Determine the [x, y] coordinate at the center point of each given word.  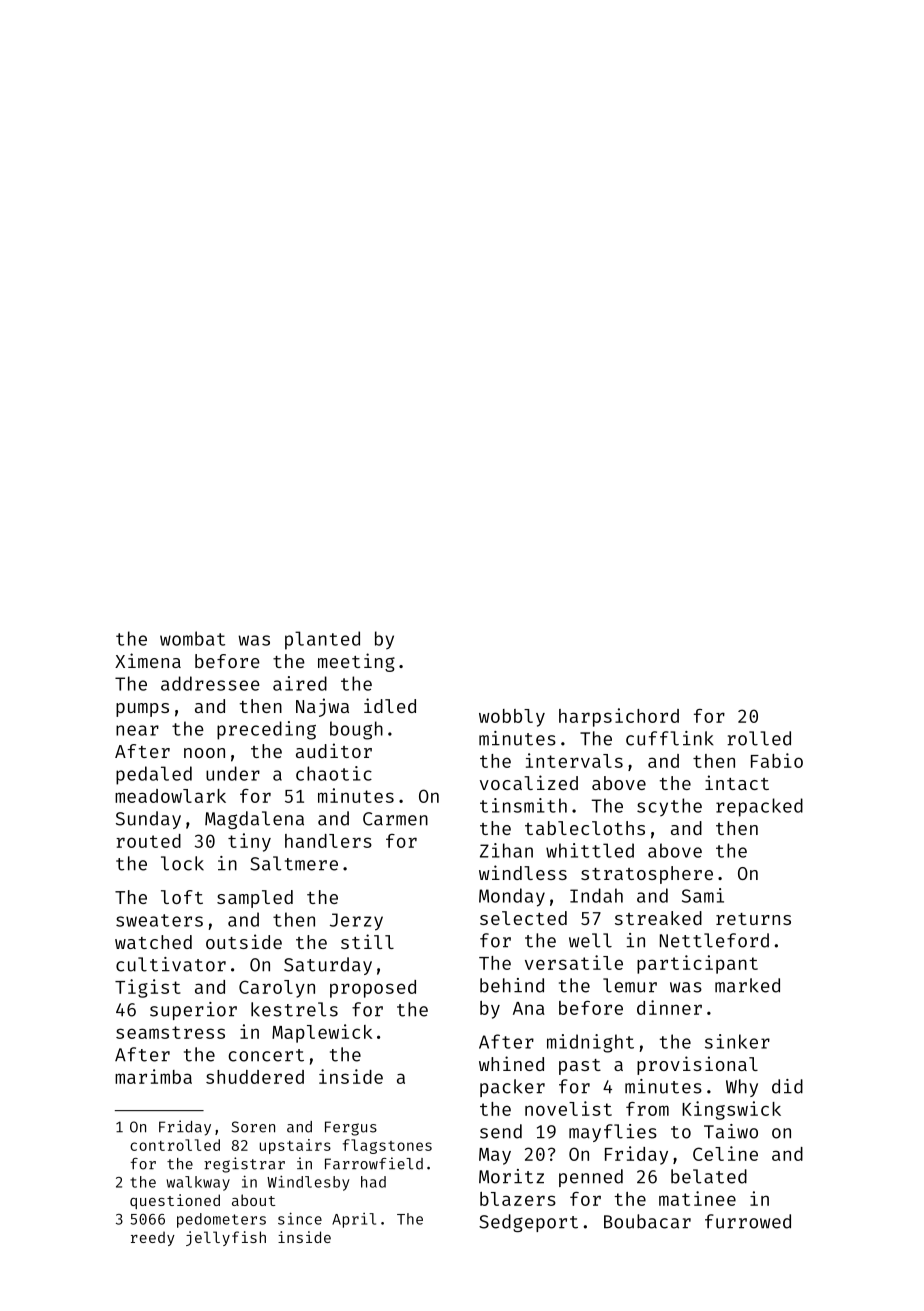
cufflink [669, 738]
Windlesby [308, 1183]
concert [266, 1055]
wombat [192, 638]
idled [390, 705]
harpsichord [619, 717]
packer [512, 1088]
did [787, 1086]
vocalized [529, 782]
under [233, 773]
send [501, 1131]
